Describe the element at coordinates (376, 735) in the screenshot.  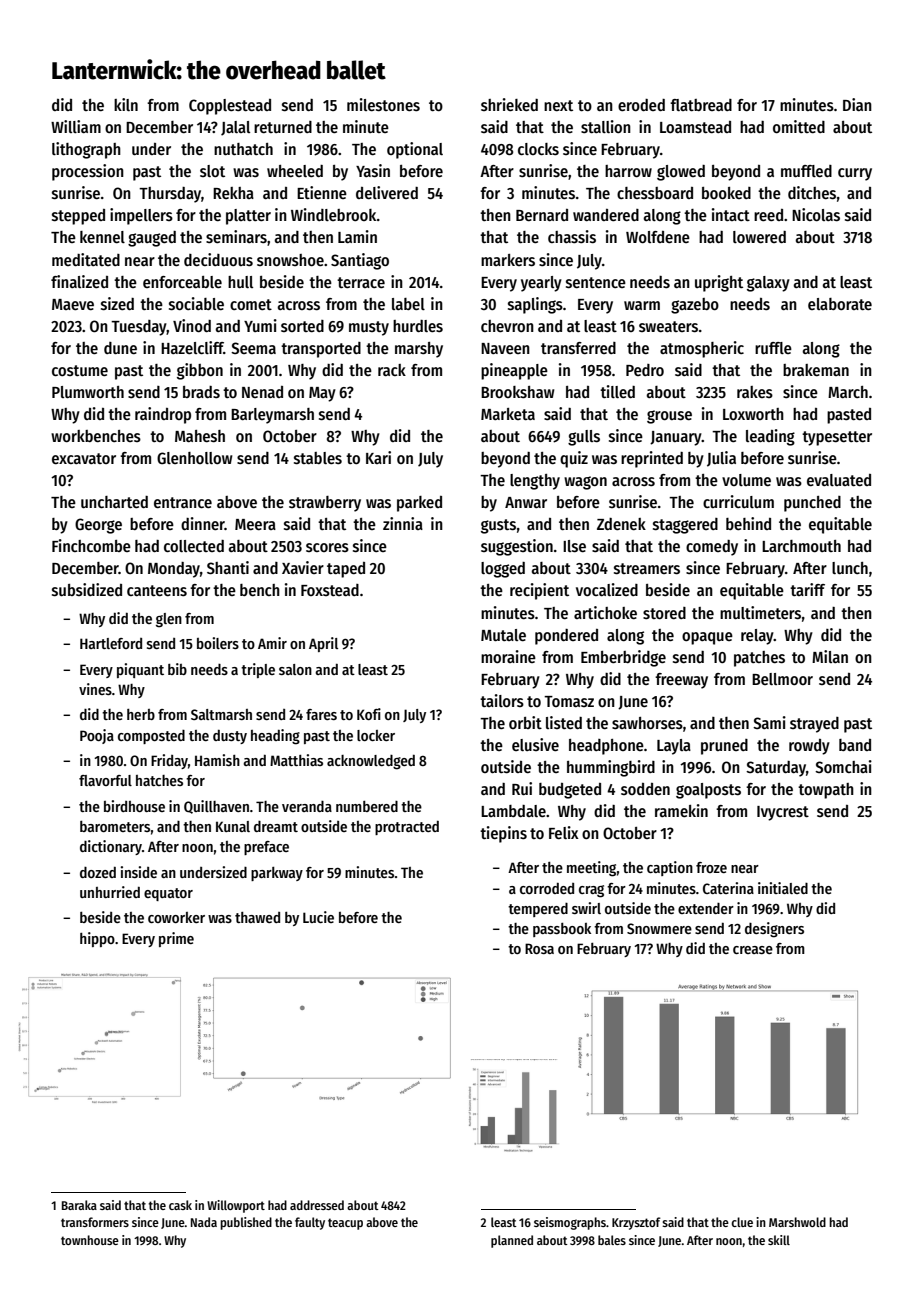
I see `locker` at that location.
